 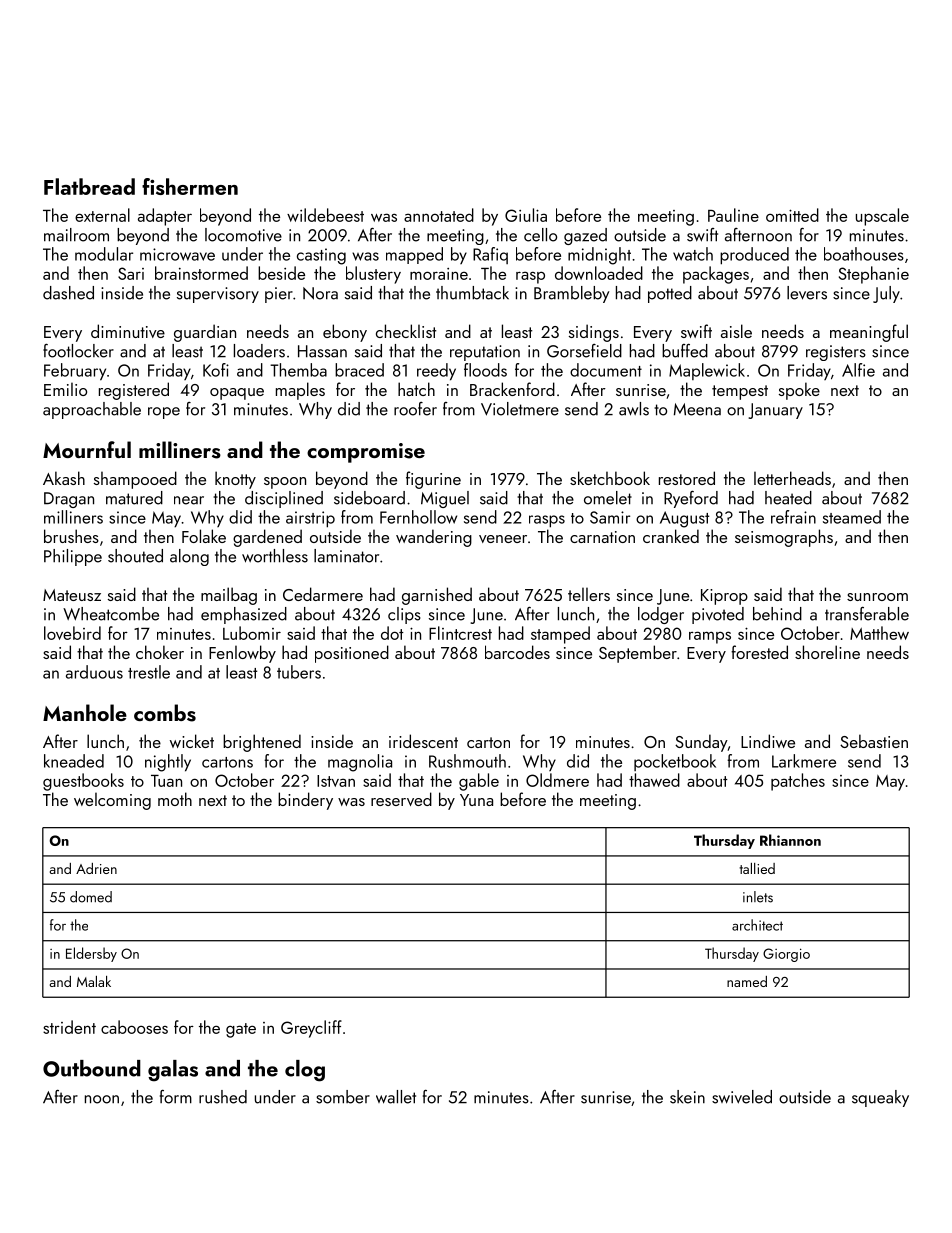 I want to click on Rushmouth, so click(x=467, y=761).
